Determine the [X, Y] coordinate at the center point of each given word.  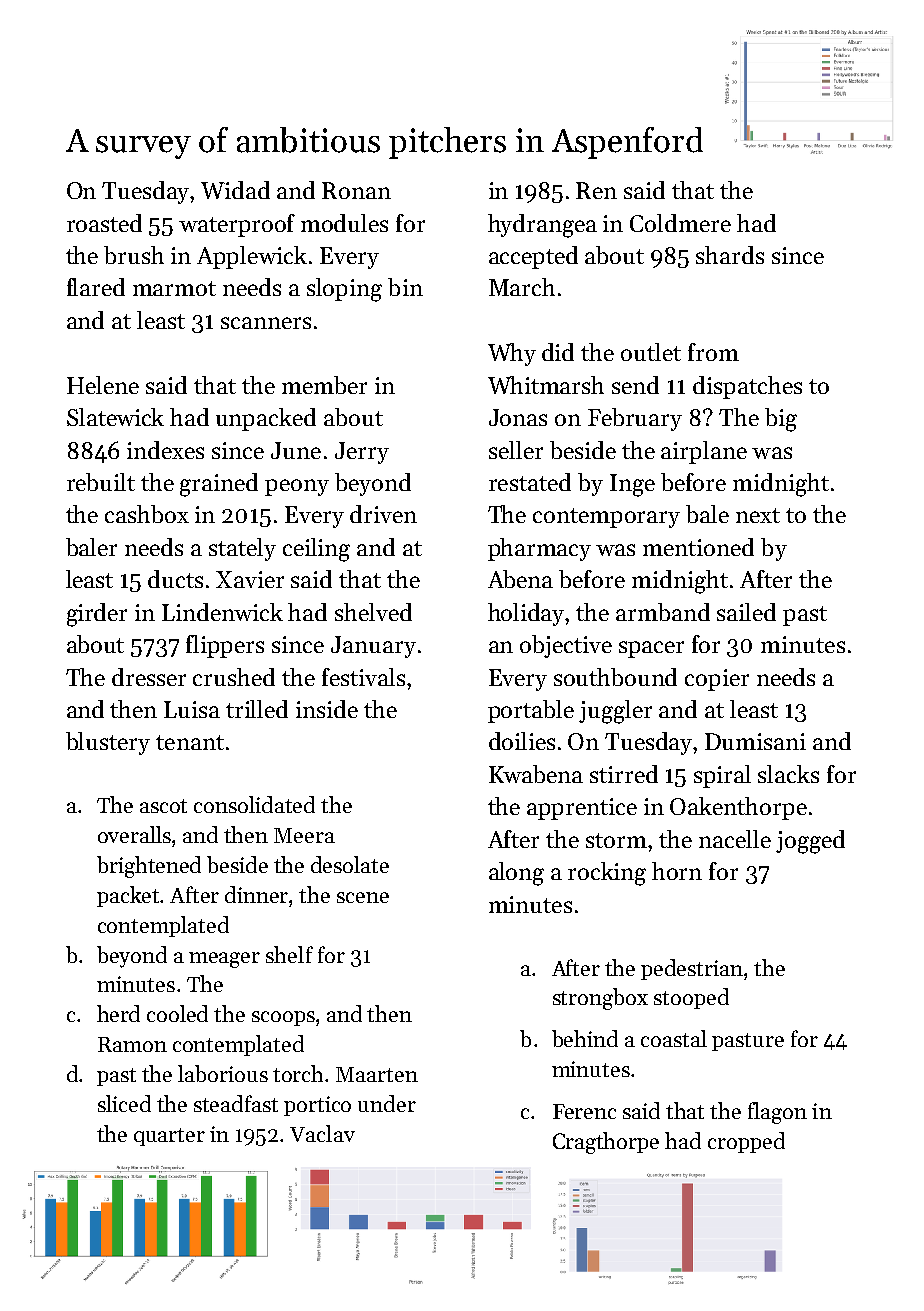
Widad [235, 190]
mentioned [698, 547]
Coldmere [680, 223]
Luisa [192, 709]
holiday [527, 614]
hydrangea [542, 226]
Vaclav [322, 1133]
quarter [169, 1137]
